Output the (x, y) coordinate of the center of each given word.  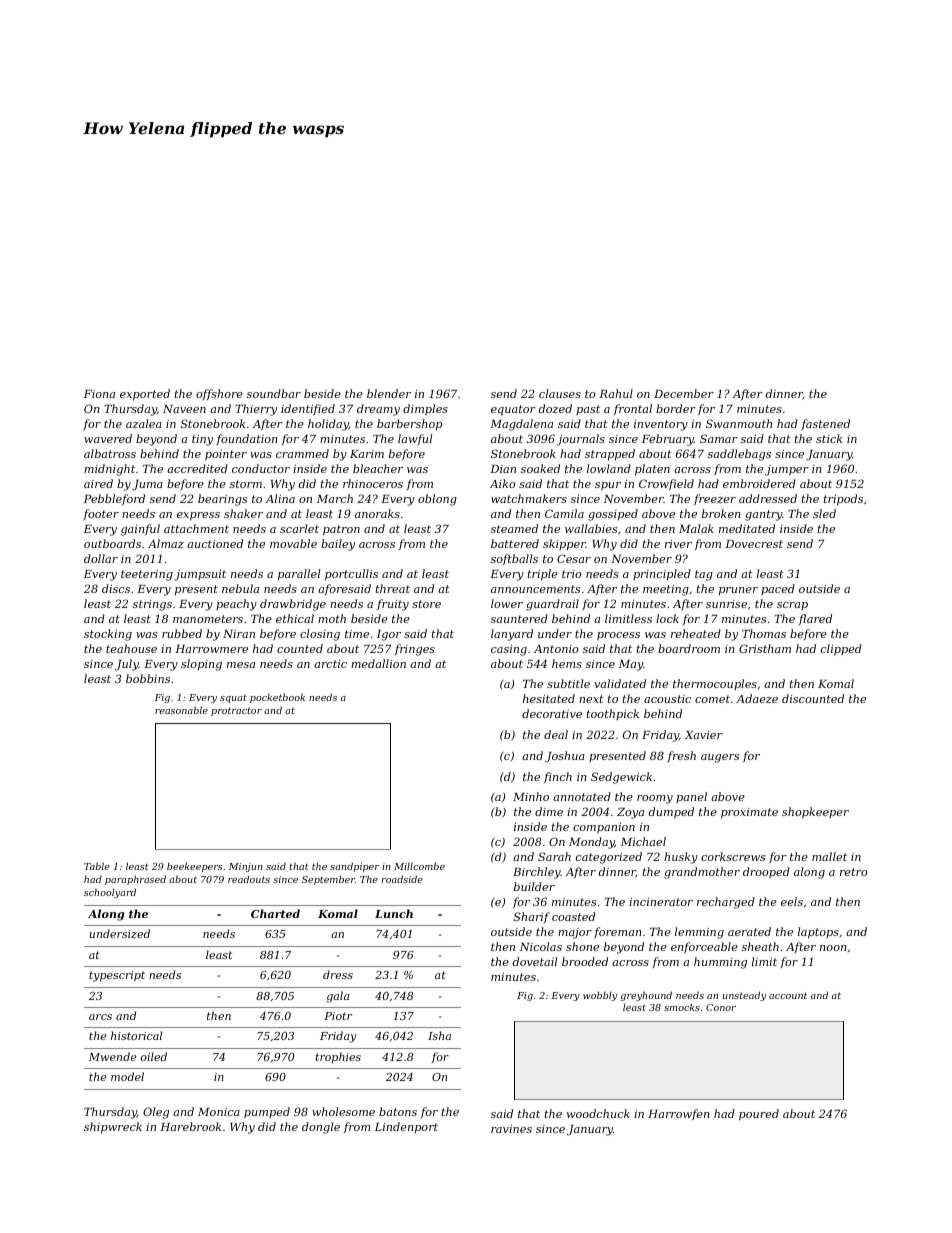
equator (513, 410)
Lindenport (406, 1128)
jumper (787, 470)
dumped (671, 813)
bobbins (148, 678)
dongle (321, 1128)
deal (556, 734)
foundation (246, 440)
